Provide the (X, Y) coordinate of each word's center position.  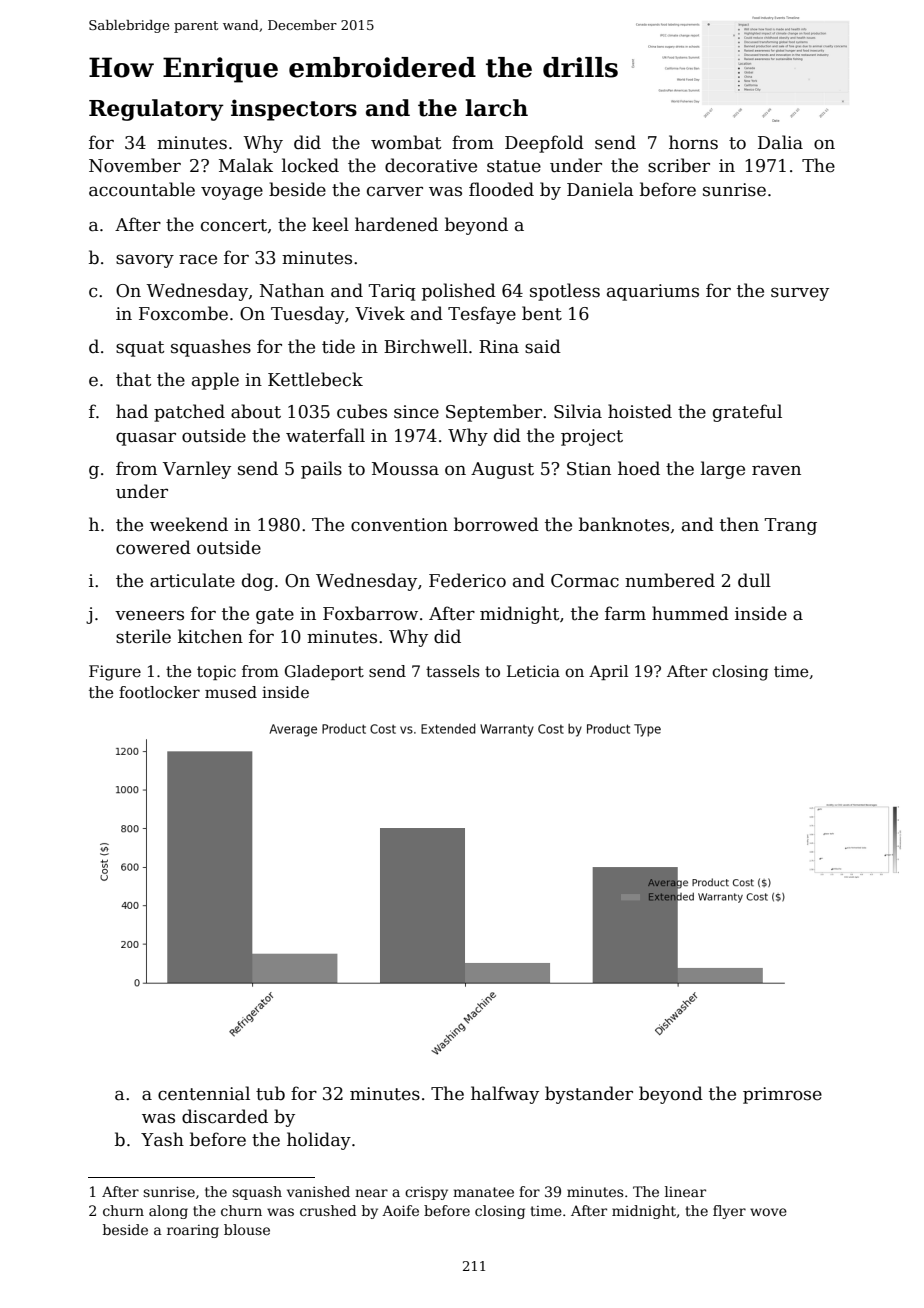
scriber (679, 165)
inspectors (294, 110)
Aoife (400, 1210)
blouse (247, 1229)
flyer (729, 1212)
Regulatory (156, 110)
